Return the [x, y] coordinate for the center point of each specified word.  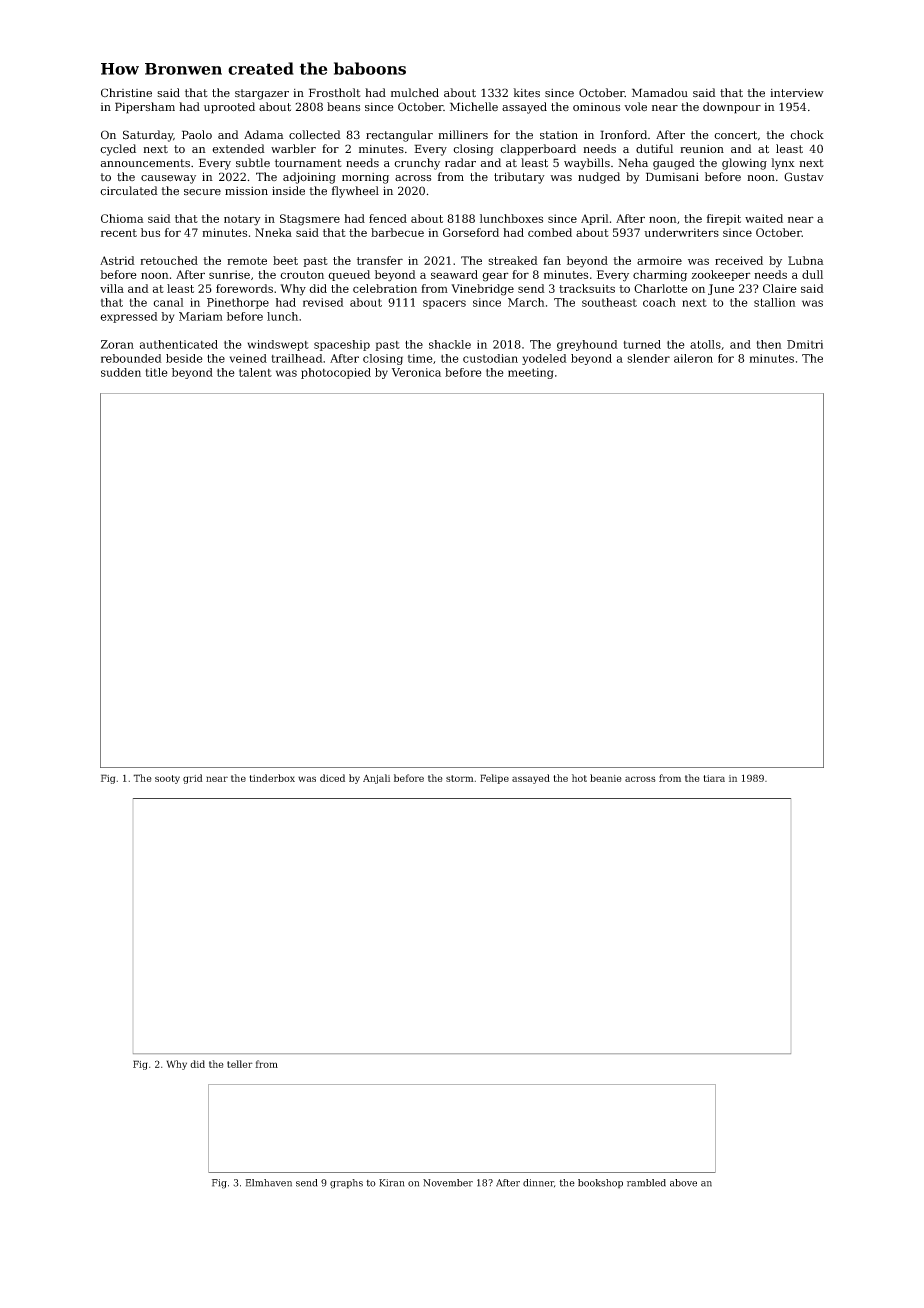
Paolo [197, 134]
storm [460, 778]
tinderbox [272, 778]
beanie [606, 778]
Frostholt [335, 92]
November [448, 1183]
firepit [724, 219]
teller [240, 1064]
